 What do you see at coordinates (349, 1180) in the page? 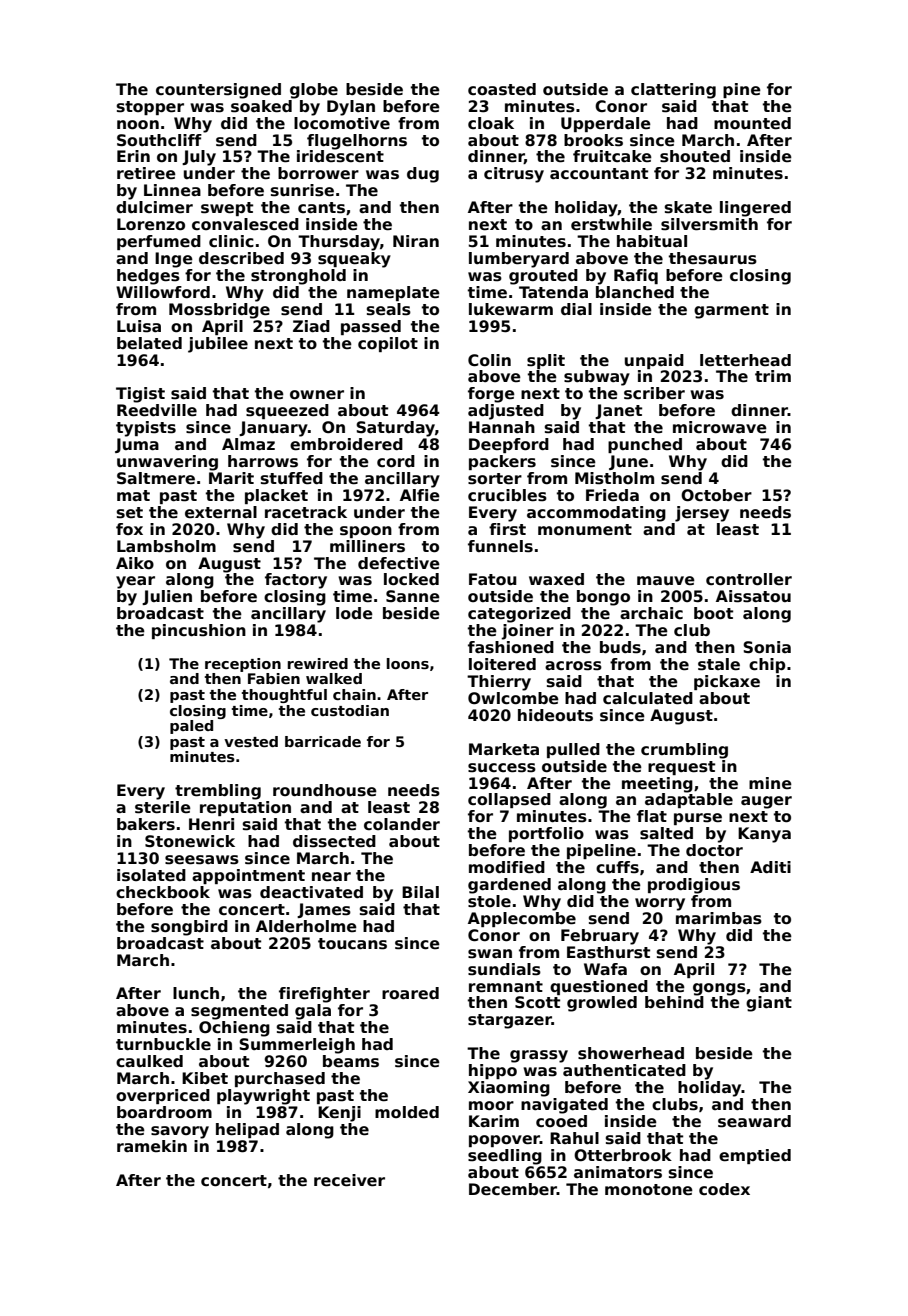
I see `receiver` at bounding box center [349, 1180].
